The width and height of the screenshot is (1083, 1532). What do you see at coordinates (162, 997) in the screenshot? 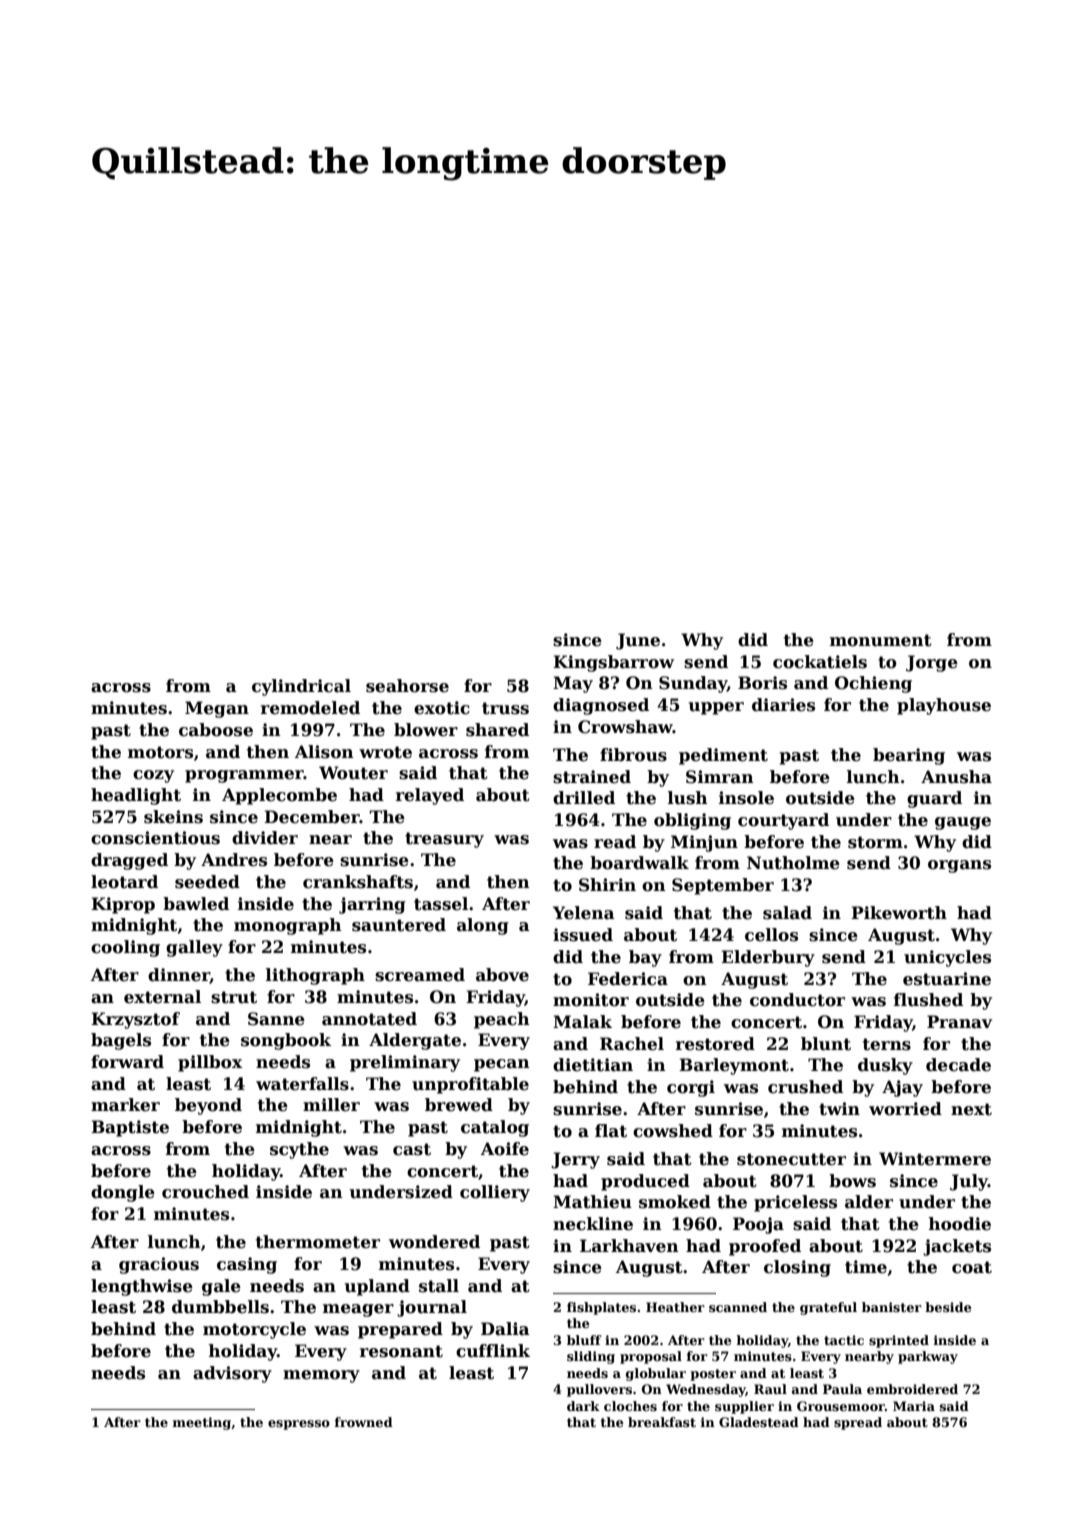
I see `external` at bounding box center [162, 997].
